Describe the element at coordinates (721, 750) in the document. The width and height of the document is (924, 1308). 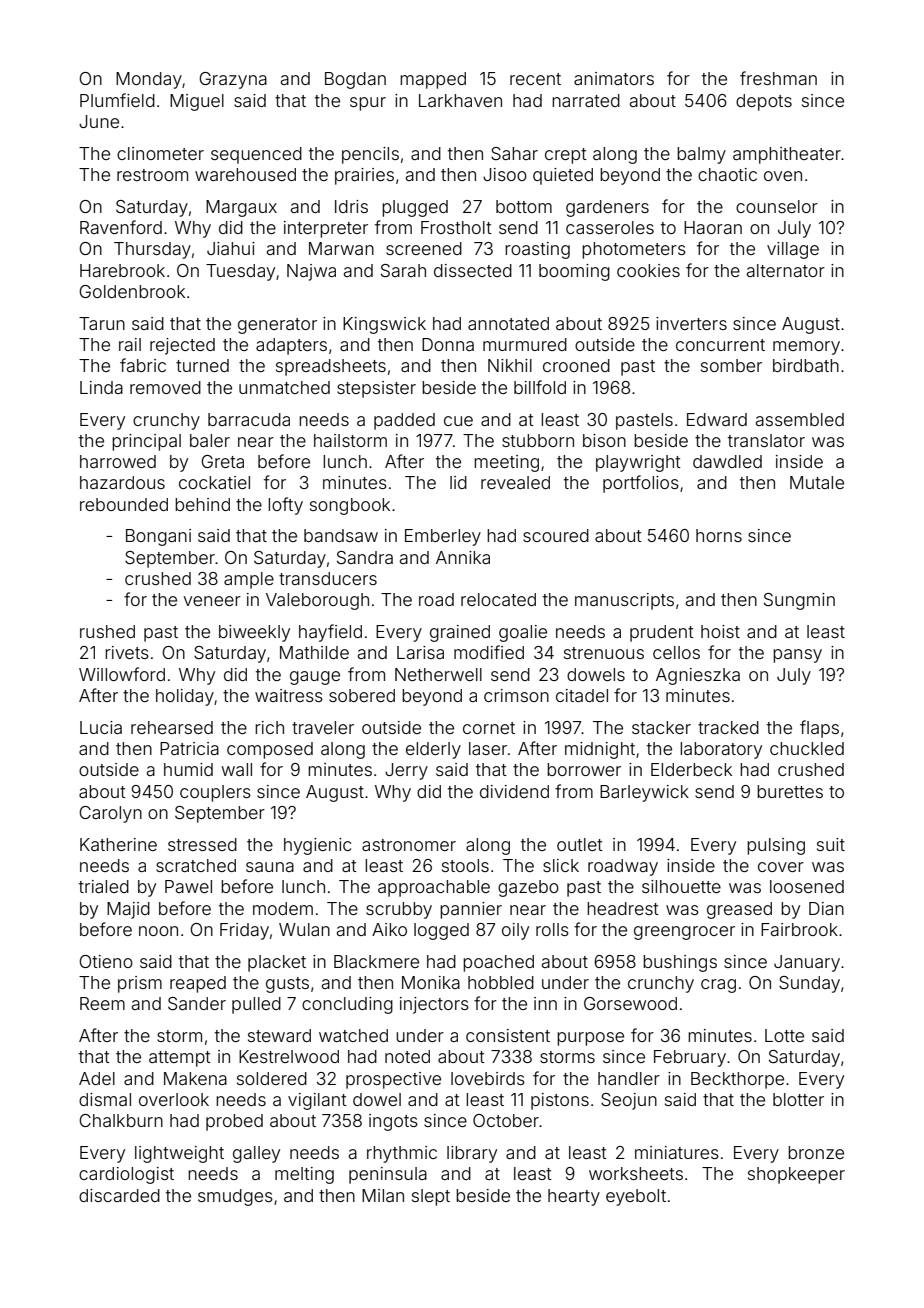
I see `laboratory` at that location.
